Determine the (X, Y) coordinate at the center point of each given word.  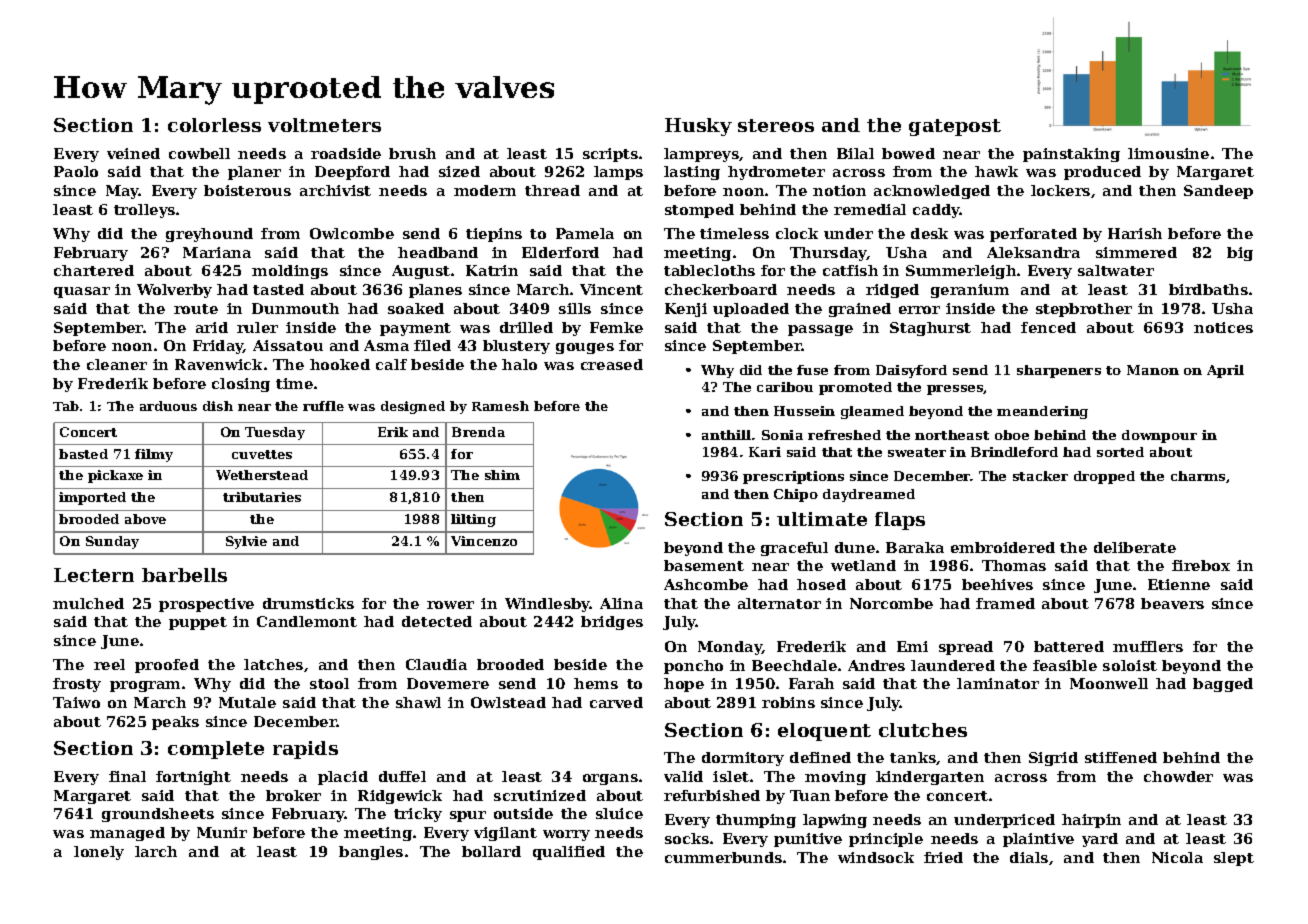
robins (788, 702)
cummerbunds (723, 857)
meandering (1042, 412)
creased (612, 364)
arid (212, 327)
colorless (214, 125)
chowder (1178, 776)
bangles (371, 853)
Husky (698, 127)
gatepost (955, 127)
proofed (167, 666)
